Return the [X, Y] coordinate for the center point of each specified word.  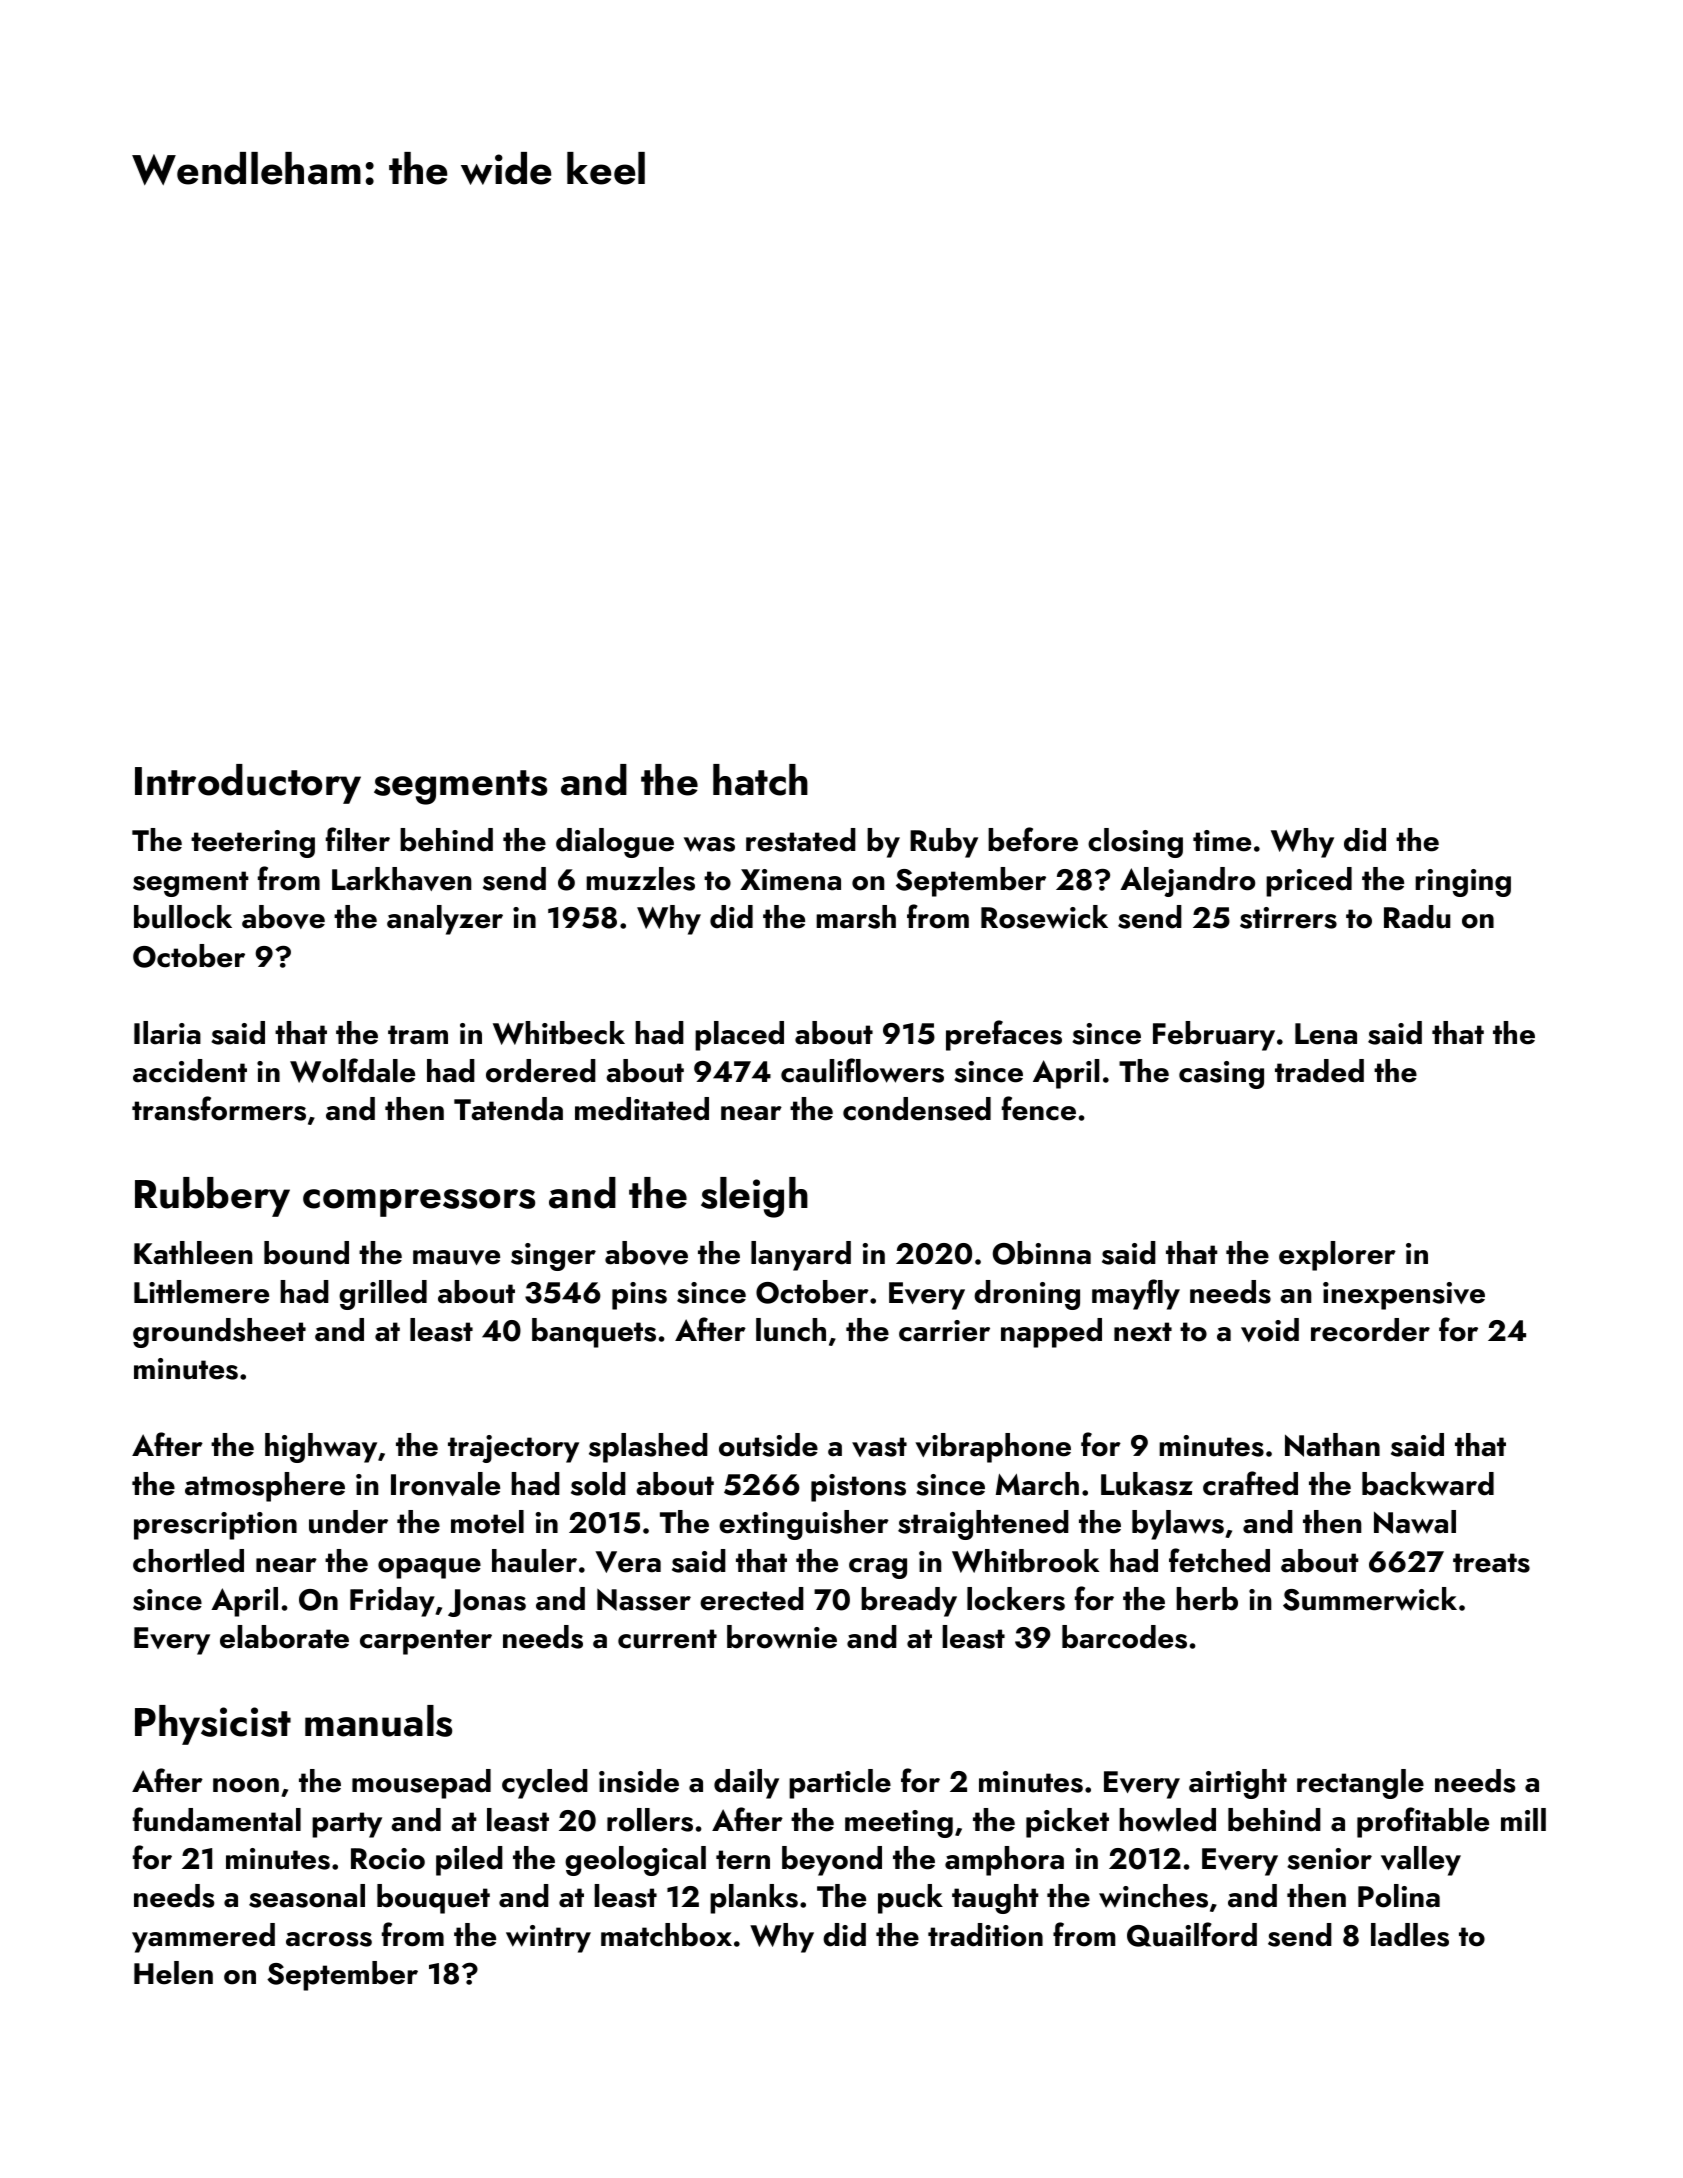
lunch [791, 1330]
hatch [760, 780]
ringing [1463, 883]
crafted [1250, 1483]
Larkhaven [401, 879]
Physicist [213, 1725]
